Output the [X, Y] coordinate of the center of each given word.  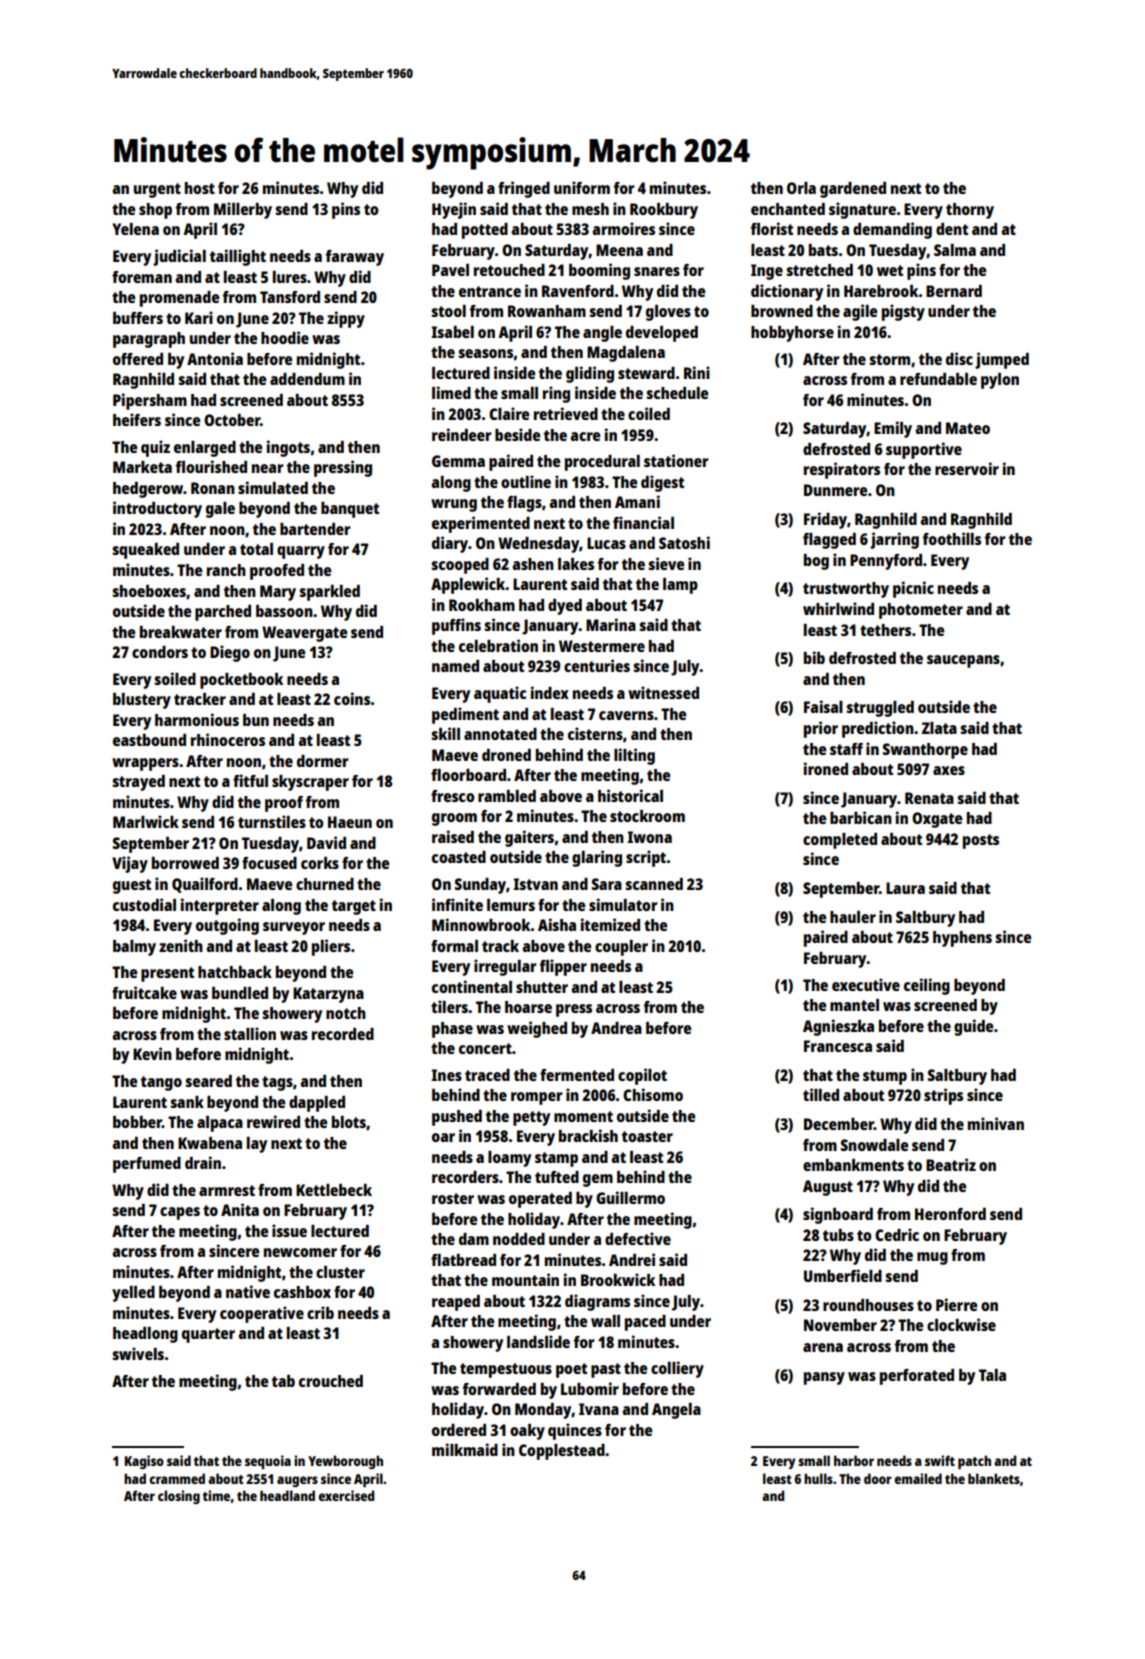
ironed [826, 768]
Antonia [215, 358]
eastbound [149, 740]
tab [283, 1381]
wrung [454, 505]
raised [453, 836]
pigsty [903, 312]
